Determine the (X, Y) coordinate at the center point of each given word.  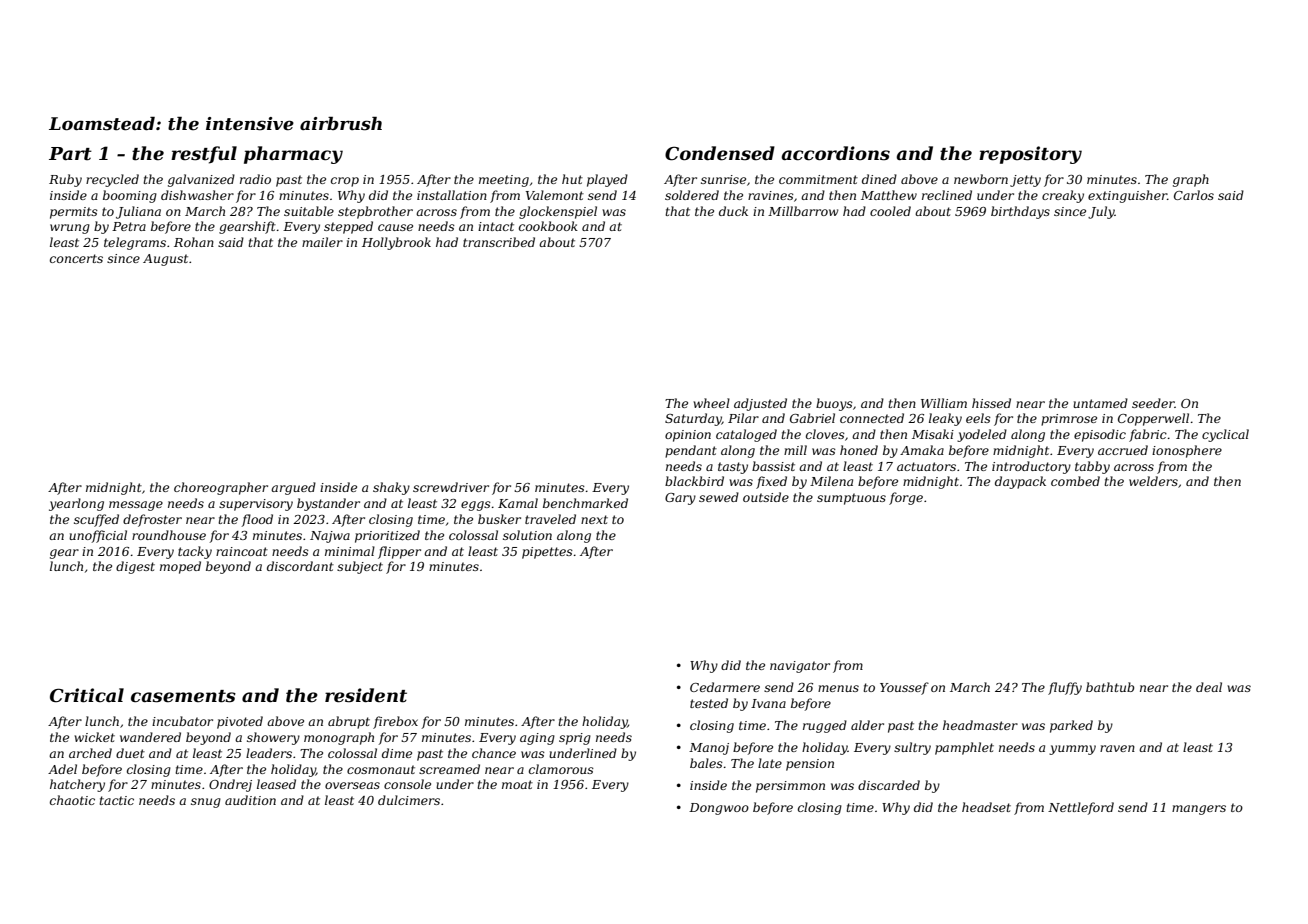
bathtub (1110, 687)
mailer (322, 242)
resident (366, 695)
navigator (800, 667)
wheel (711, 403)
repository (1030, 155)
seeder (1153, 403)
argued (293, 488)
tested (709, 703)
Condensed (720, 153)
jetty (1025, 181)
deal (1209, 687)
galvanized (201, 180)
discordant (300, 566)
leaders (269, 753)
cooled (890, 211)
